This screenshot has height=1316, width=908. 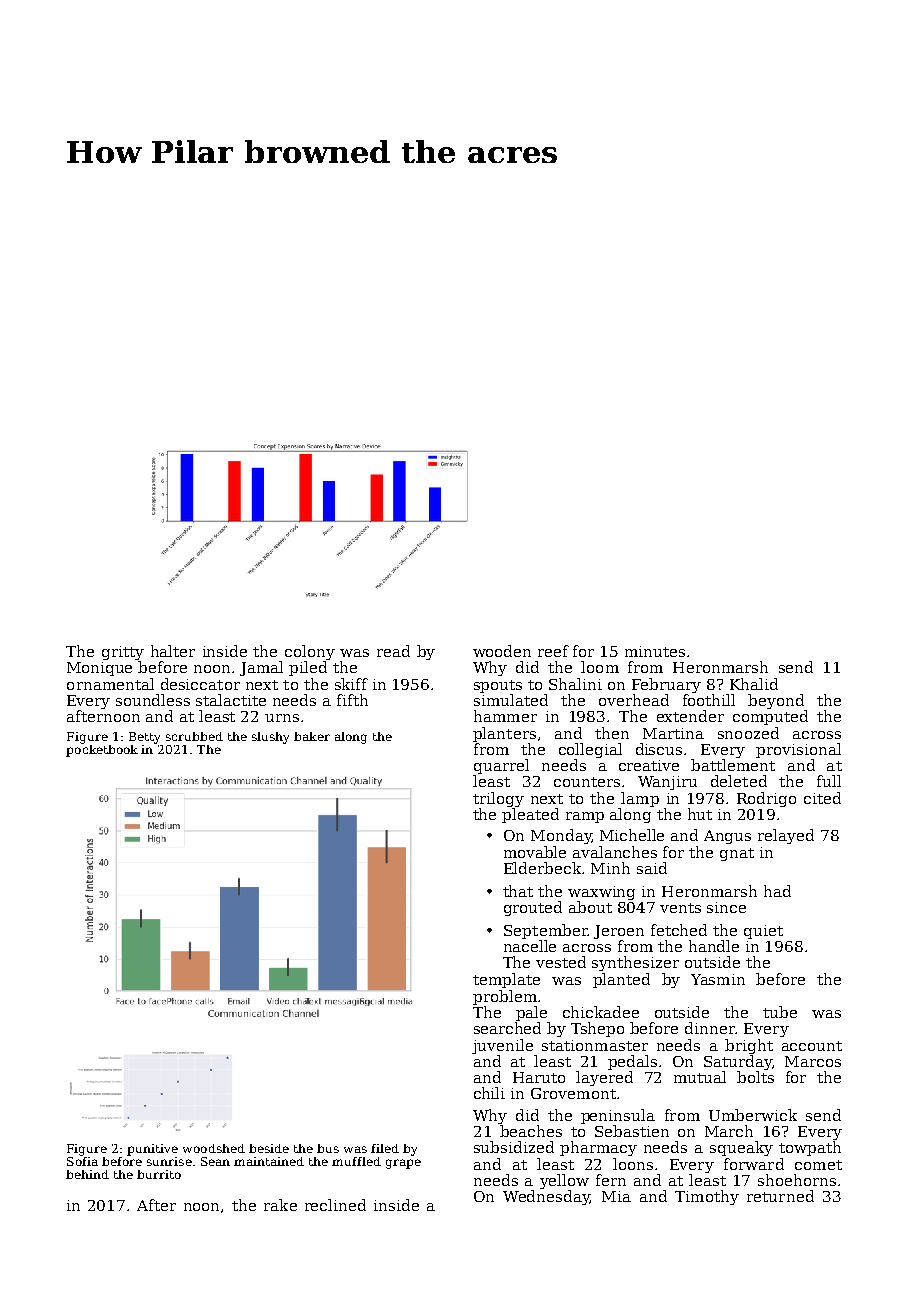 I want to click on said, so click(x=652, y=868).
